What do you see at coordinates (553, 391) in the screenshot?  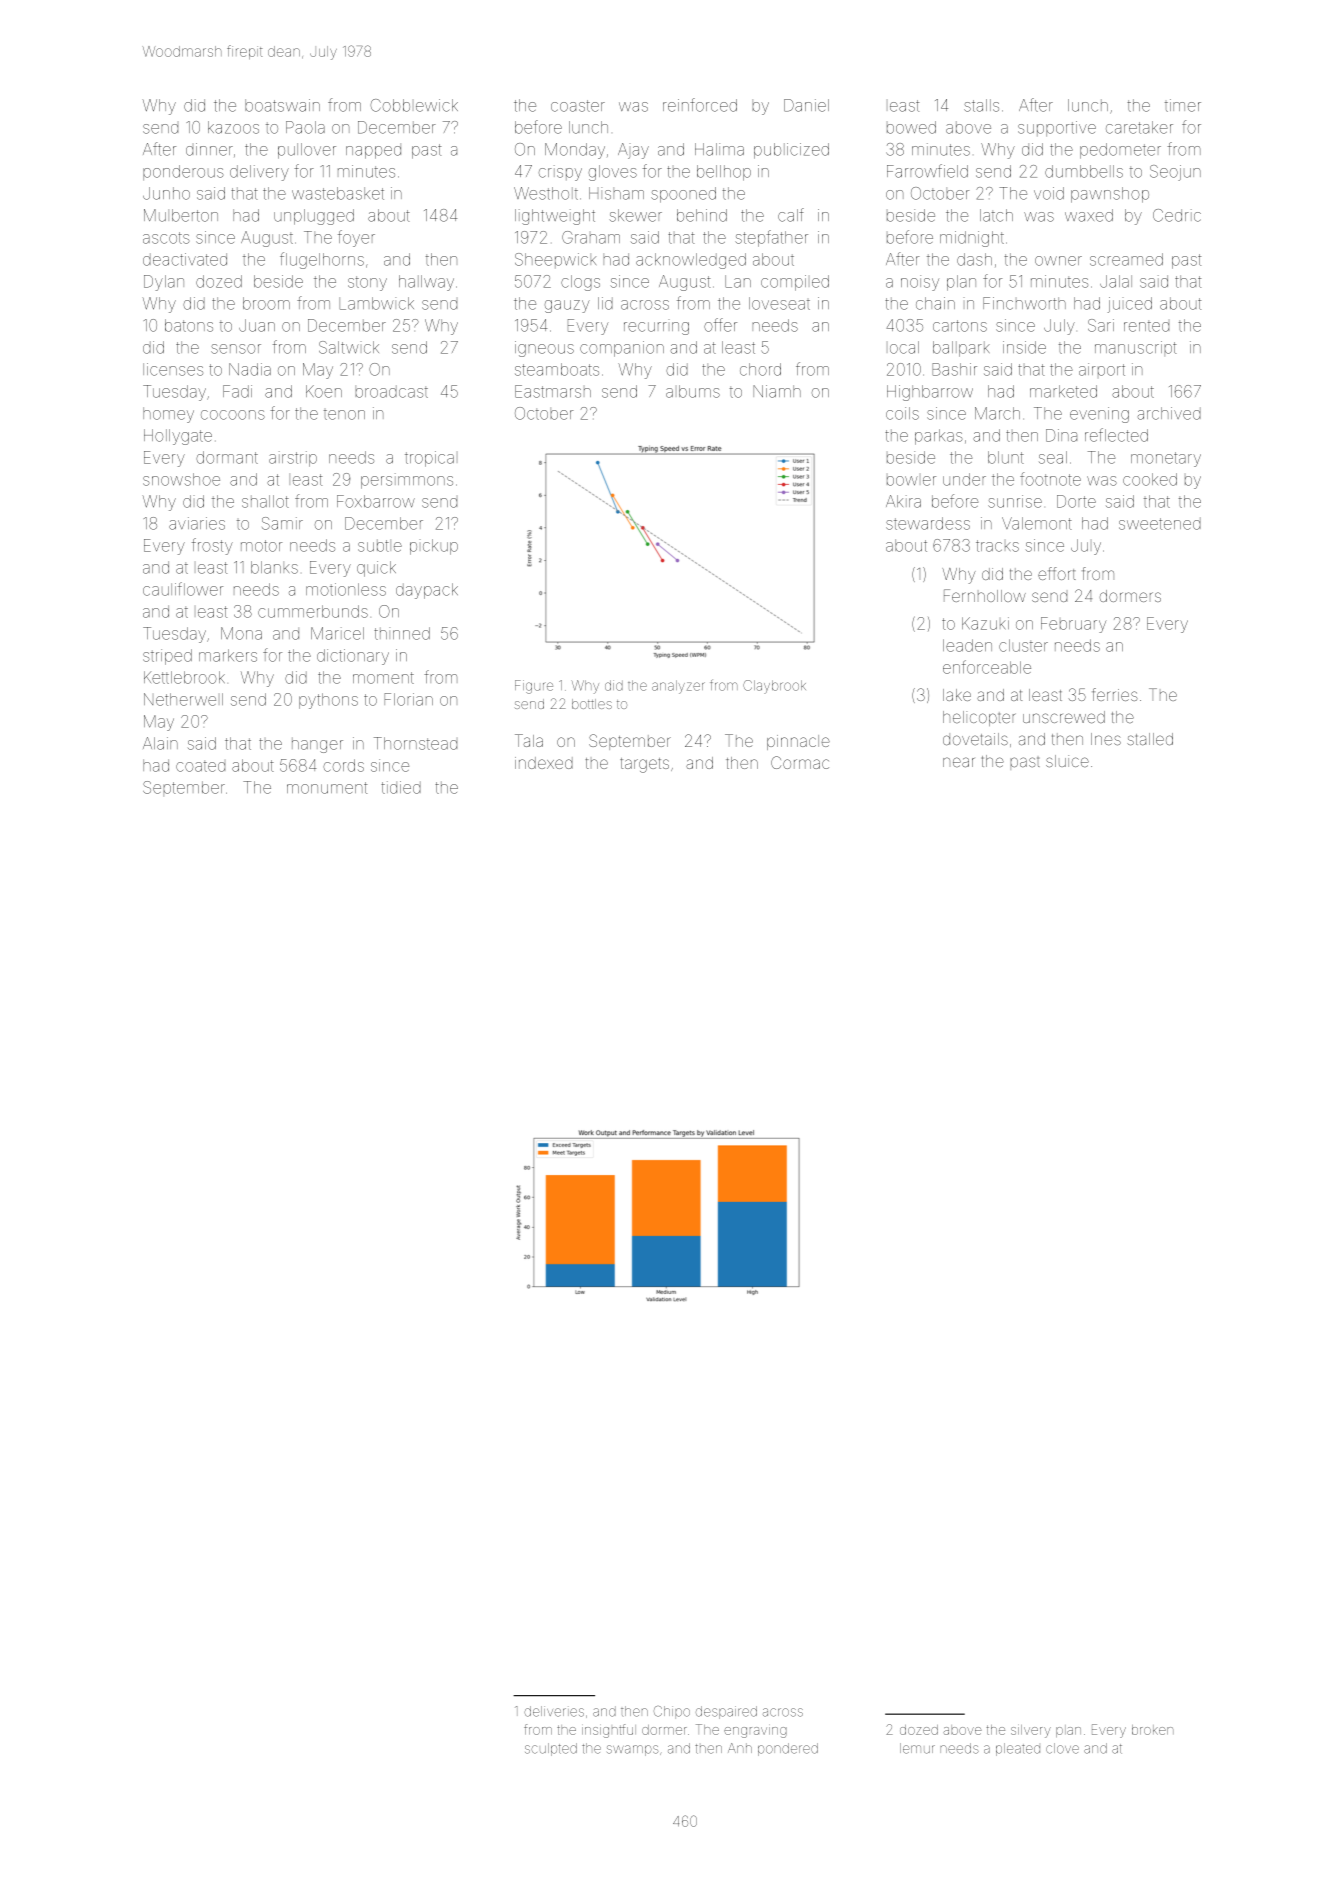 I see `Eastmarsh` at bounding box center [553, 391].
